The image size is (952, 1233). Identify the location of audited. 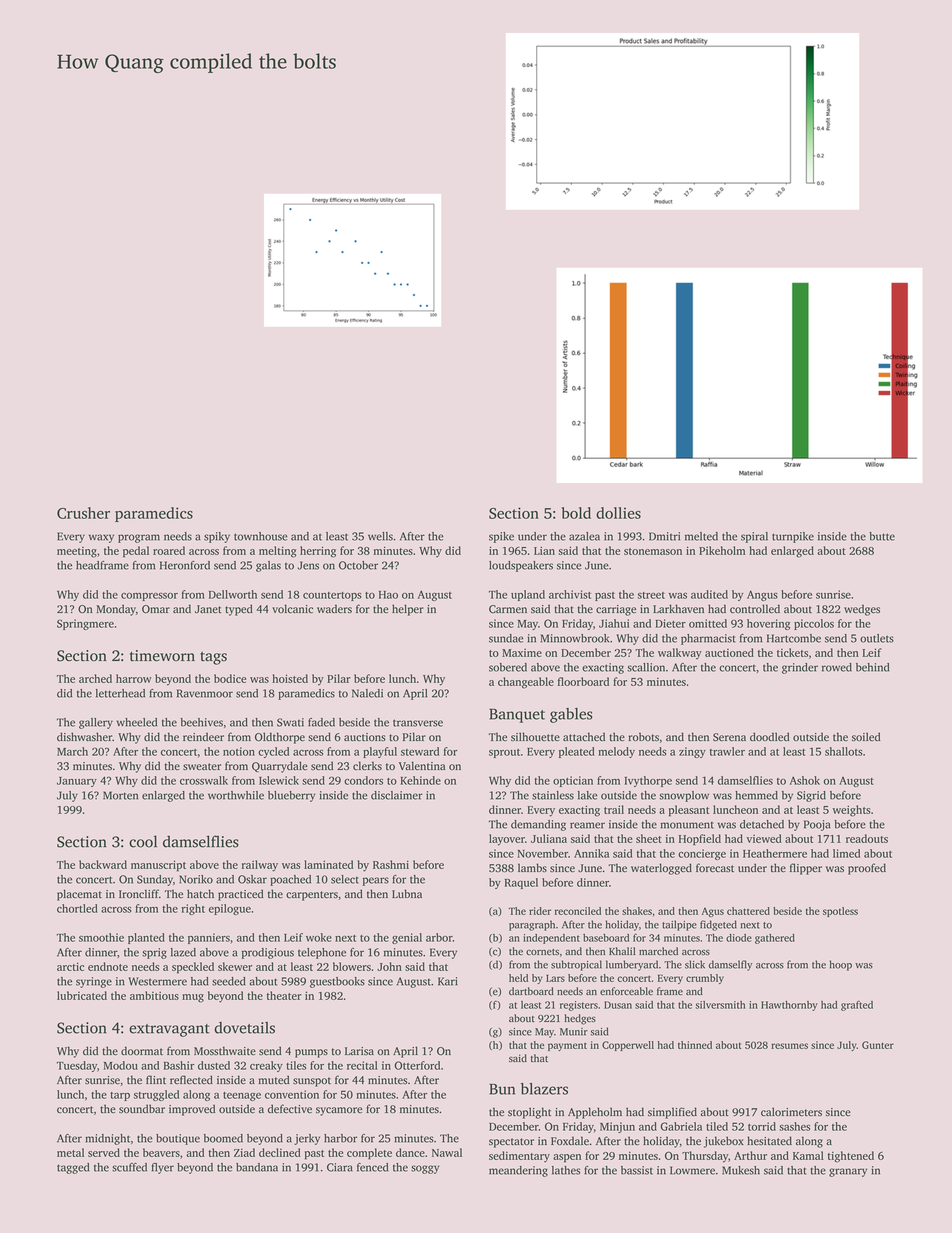
(709, 594).
